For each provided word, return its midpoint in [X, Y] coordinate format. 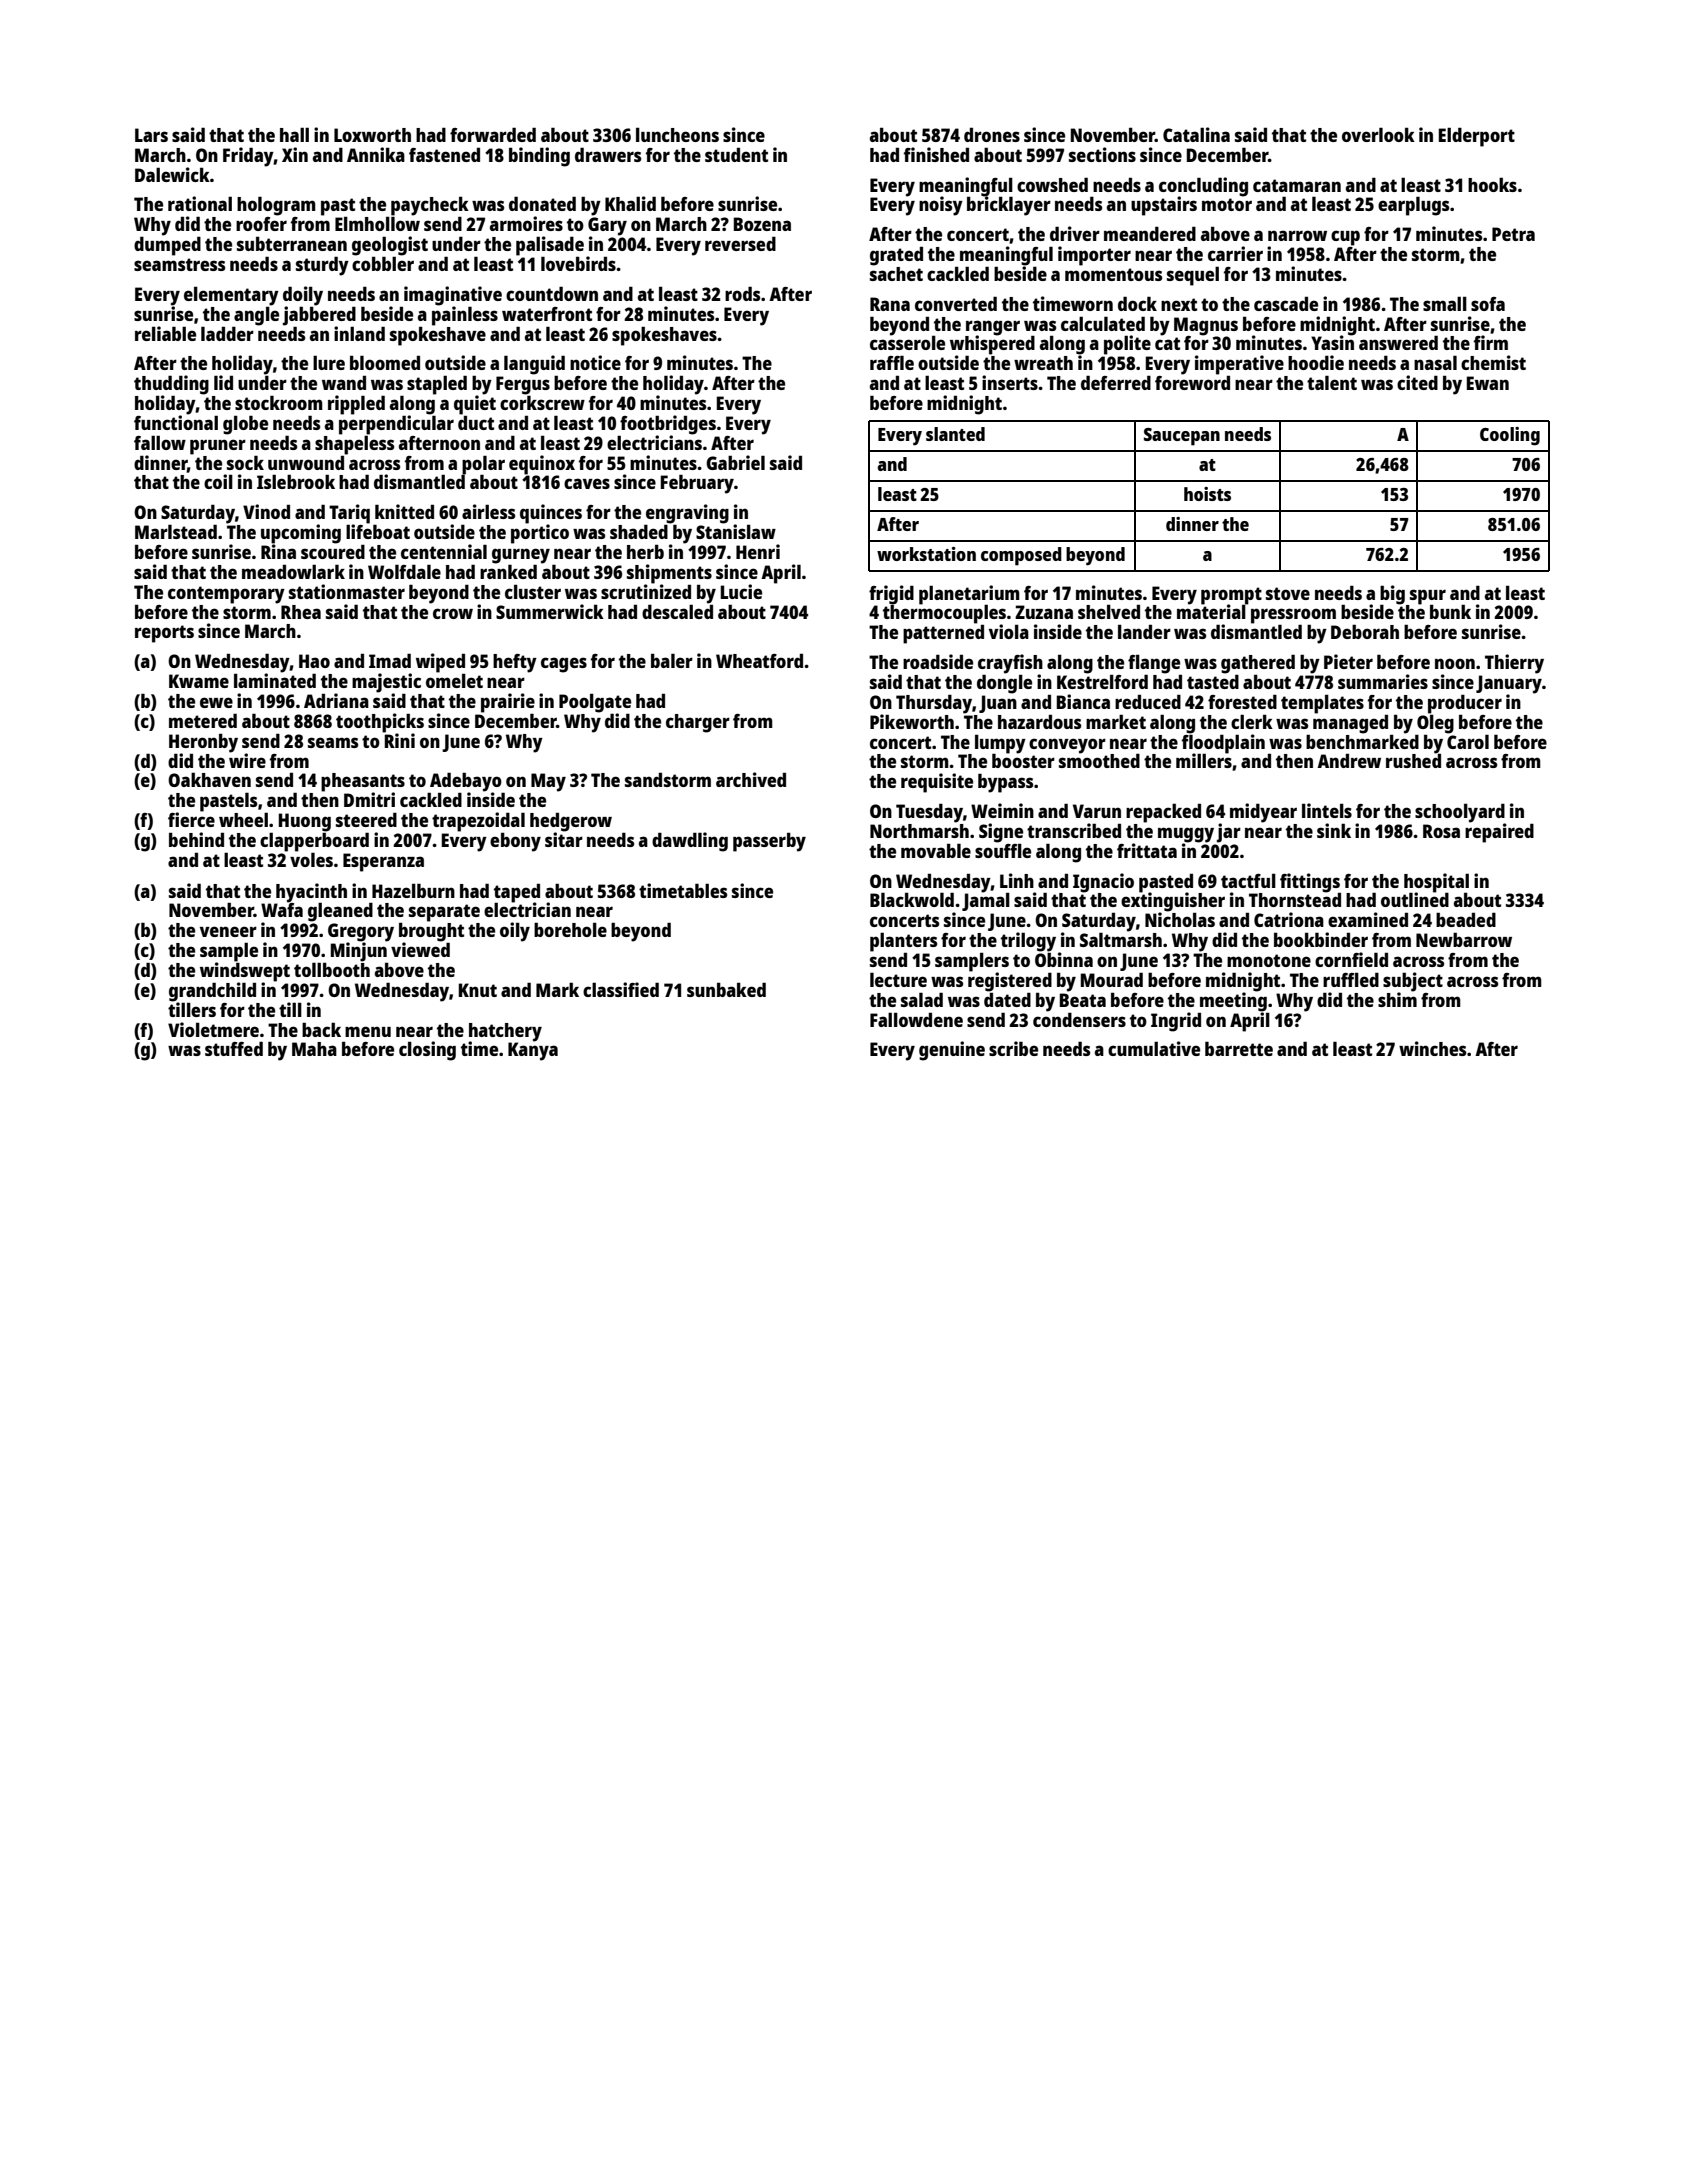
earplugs [1413, 206]
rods [742, 293]
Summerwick [550, 611]
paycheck [430, 206]
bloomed [385, 362]
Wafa [282, 910]
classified [621, 989]
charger [698, 723]
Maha [314, 1049]
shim [1397, 999]
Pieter [1348, 661]
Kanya [533, 1051]
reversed [740, 243]
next [1179, 304]
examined [1368, 919]
